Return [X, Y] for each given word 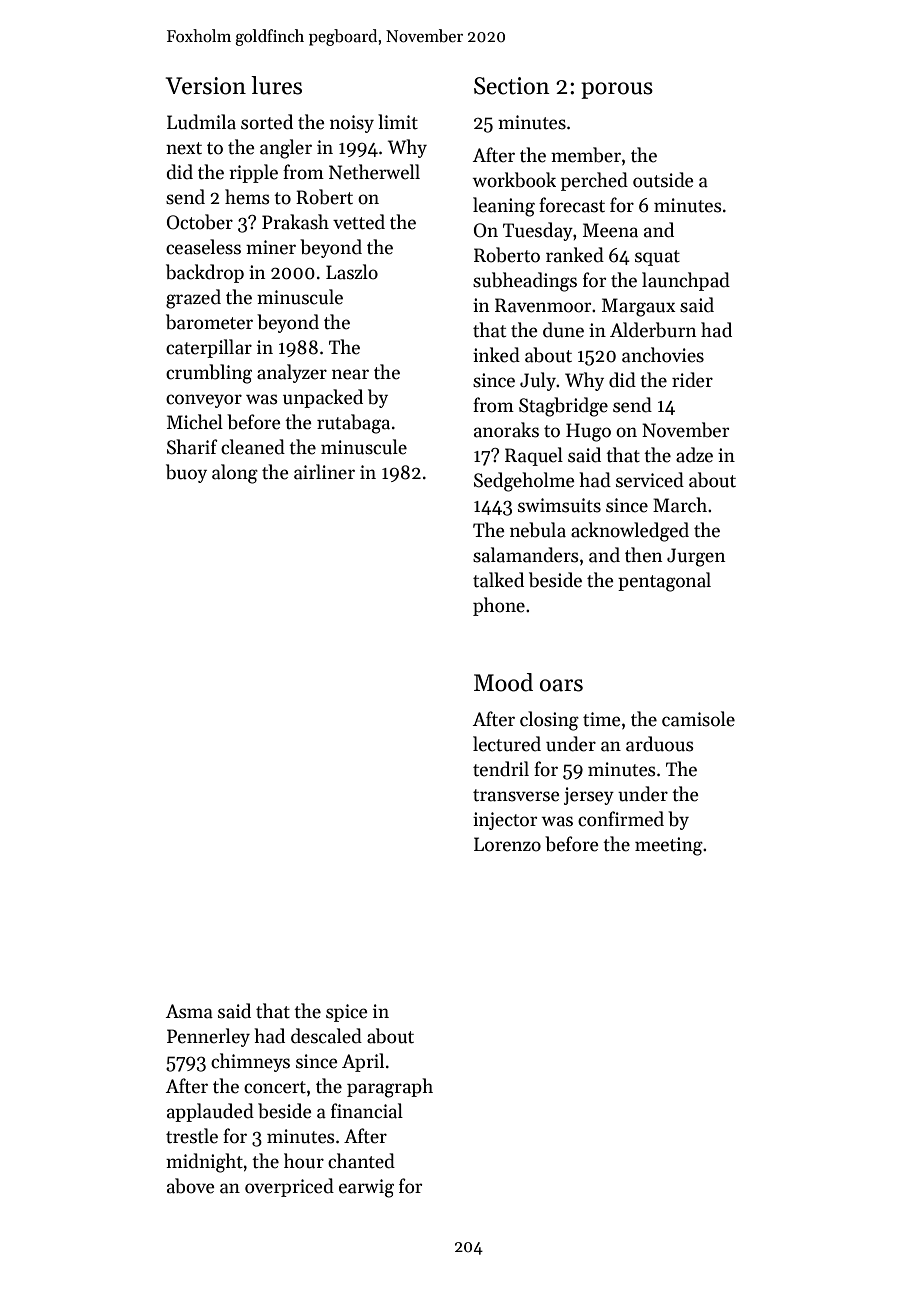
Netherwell [374, 172]
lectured [507, 744]
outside [663, 180]
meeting [669, 846]
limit [398, 122]
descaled [326, 1036]
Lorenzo [507, 844]
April [363, 1062]
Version [205, 86]
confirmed [621, 819]
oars [561, 685]
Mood [503, 682]
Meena [610, 230]
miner [271, 247]
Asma [189, 1011]
